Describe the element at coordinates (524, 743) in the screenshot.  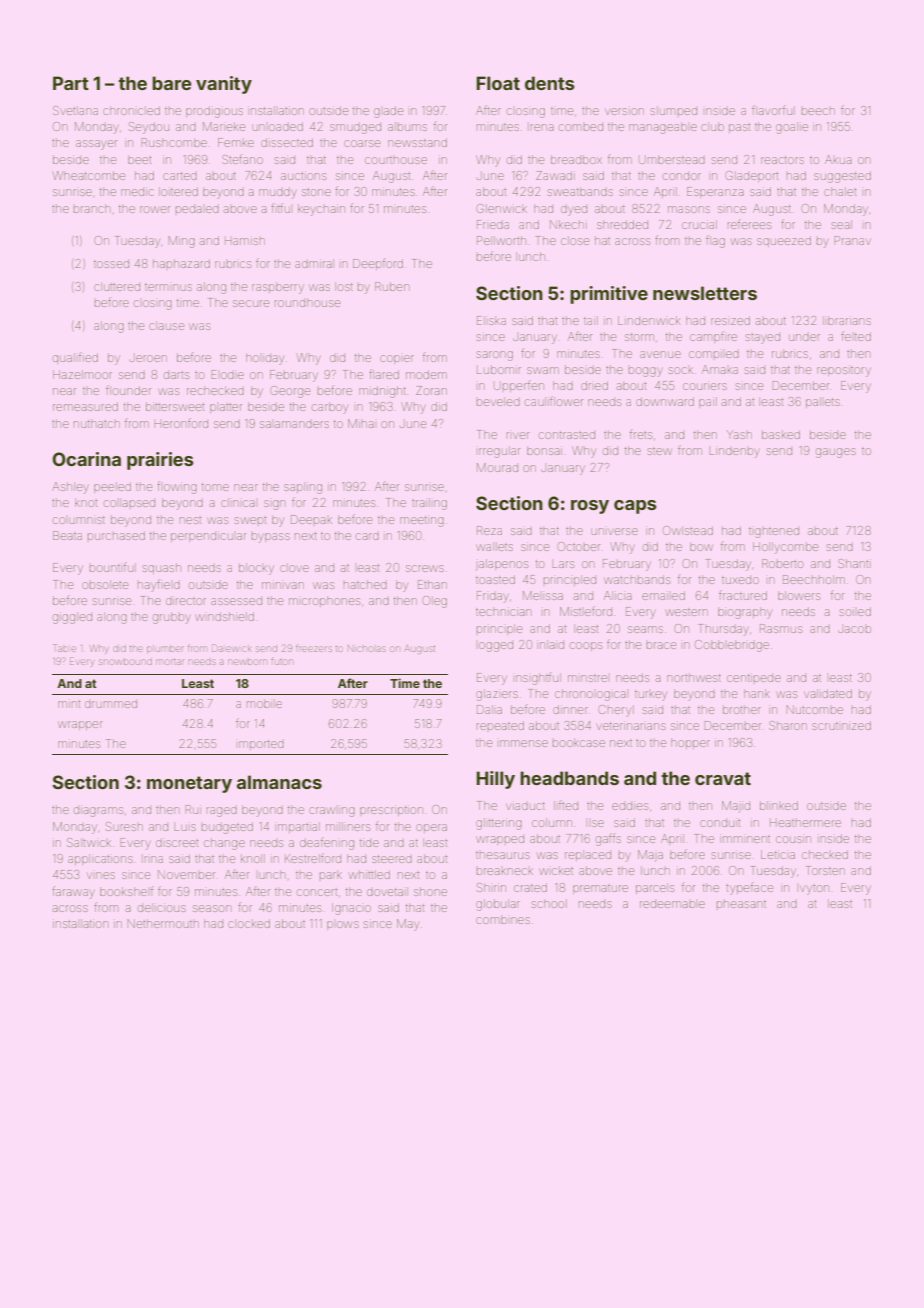
I see `immense` at that location.
